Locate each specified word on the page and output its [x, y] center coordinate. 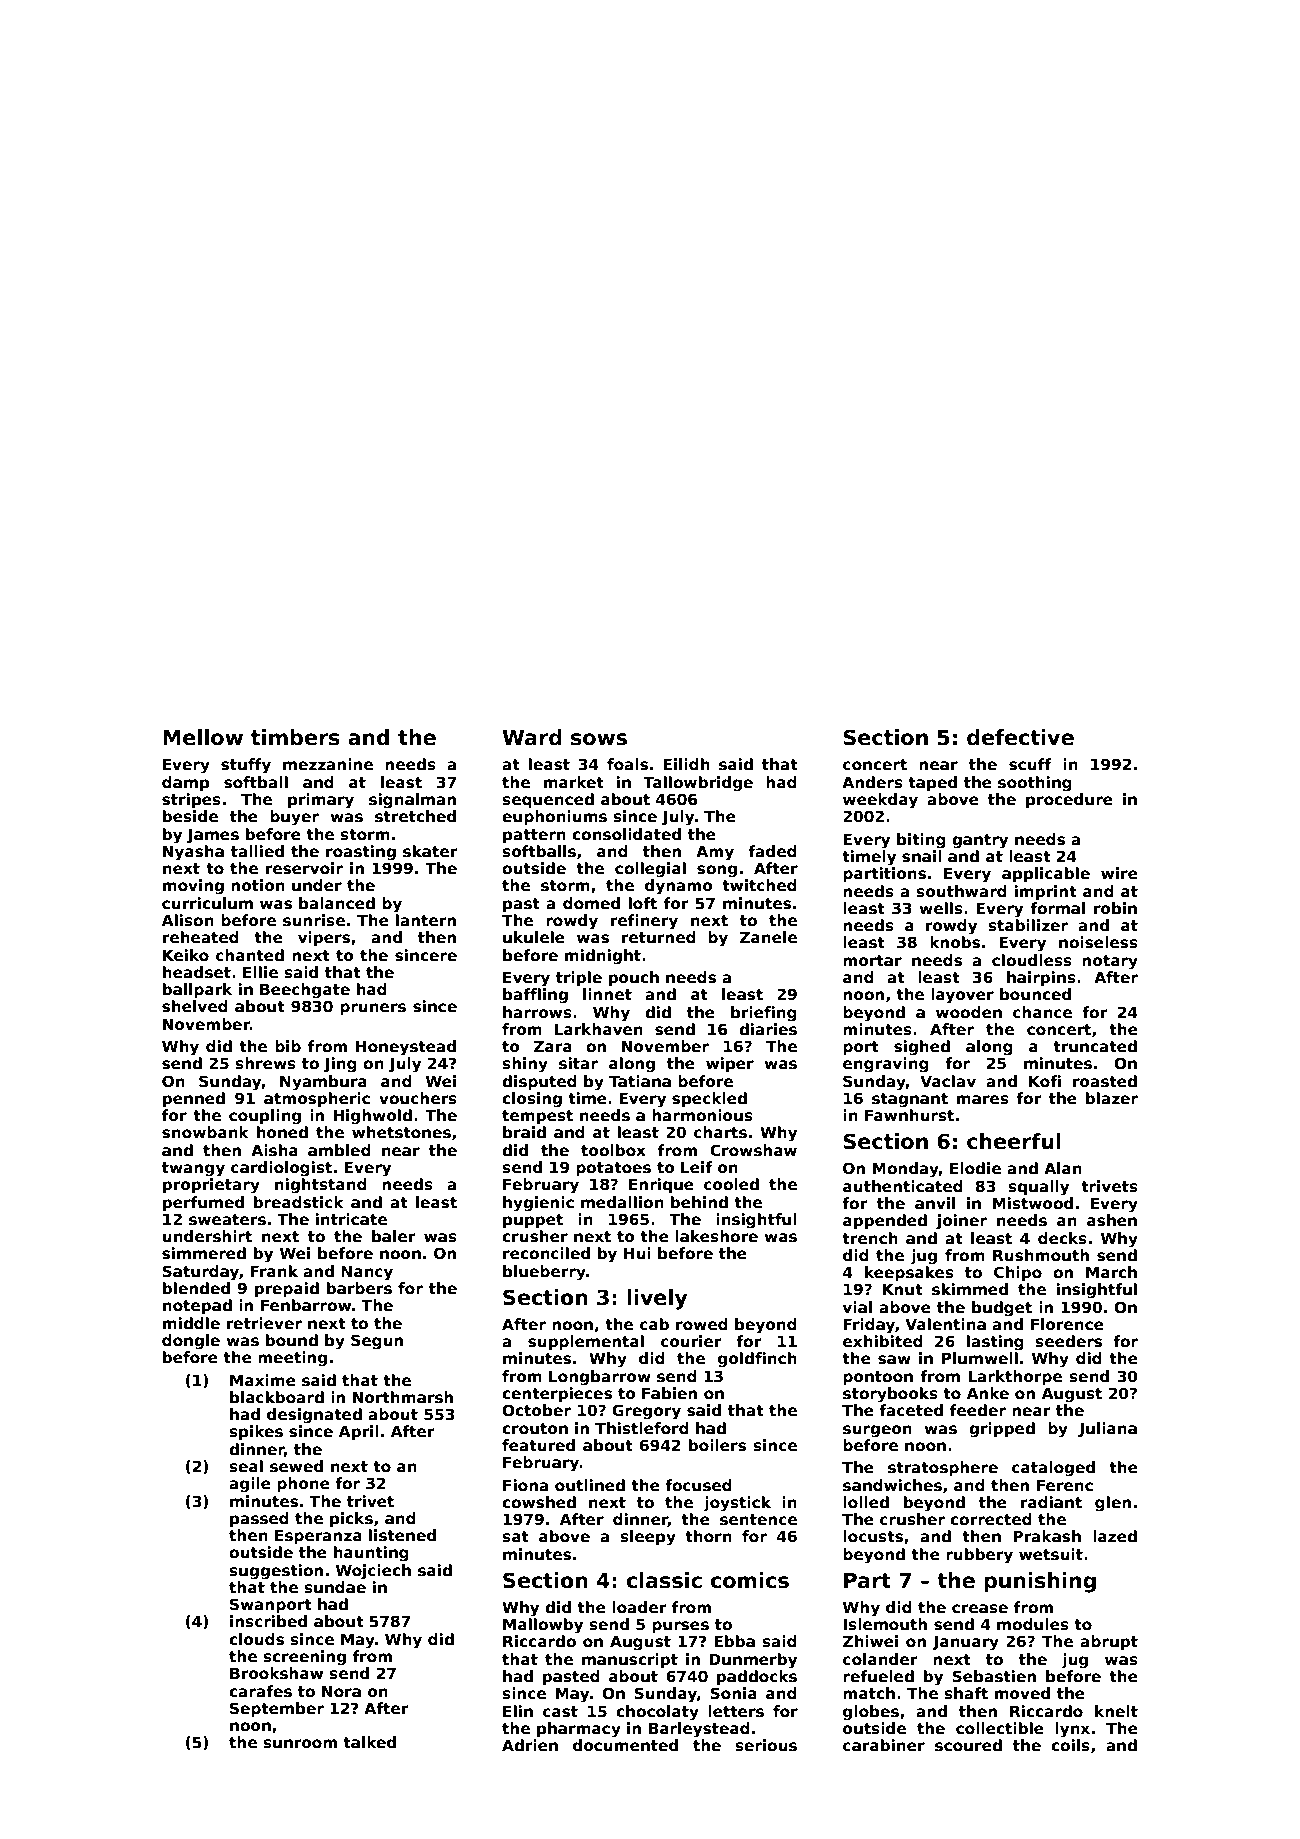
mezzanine [328, 764]
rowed [702, 1324]
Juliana [1107, 1429]
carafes [260, 1691]
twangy [193, 1169]
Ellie [260, 972]
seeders [1068, 1341]
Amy [715, 853]
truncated [1095, 1046]
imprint [1046, 892]
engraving [886, 1065]
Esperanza [318, 1536]
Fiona [525, 1485]
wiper [730, 1064]
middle [191, 1323]
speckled [709, 1099]
